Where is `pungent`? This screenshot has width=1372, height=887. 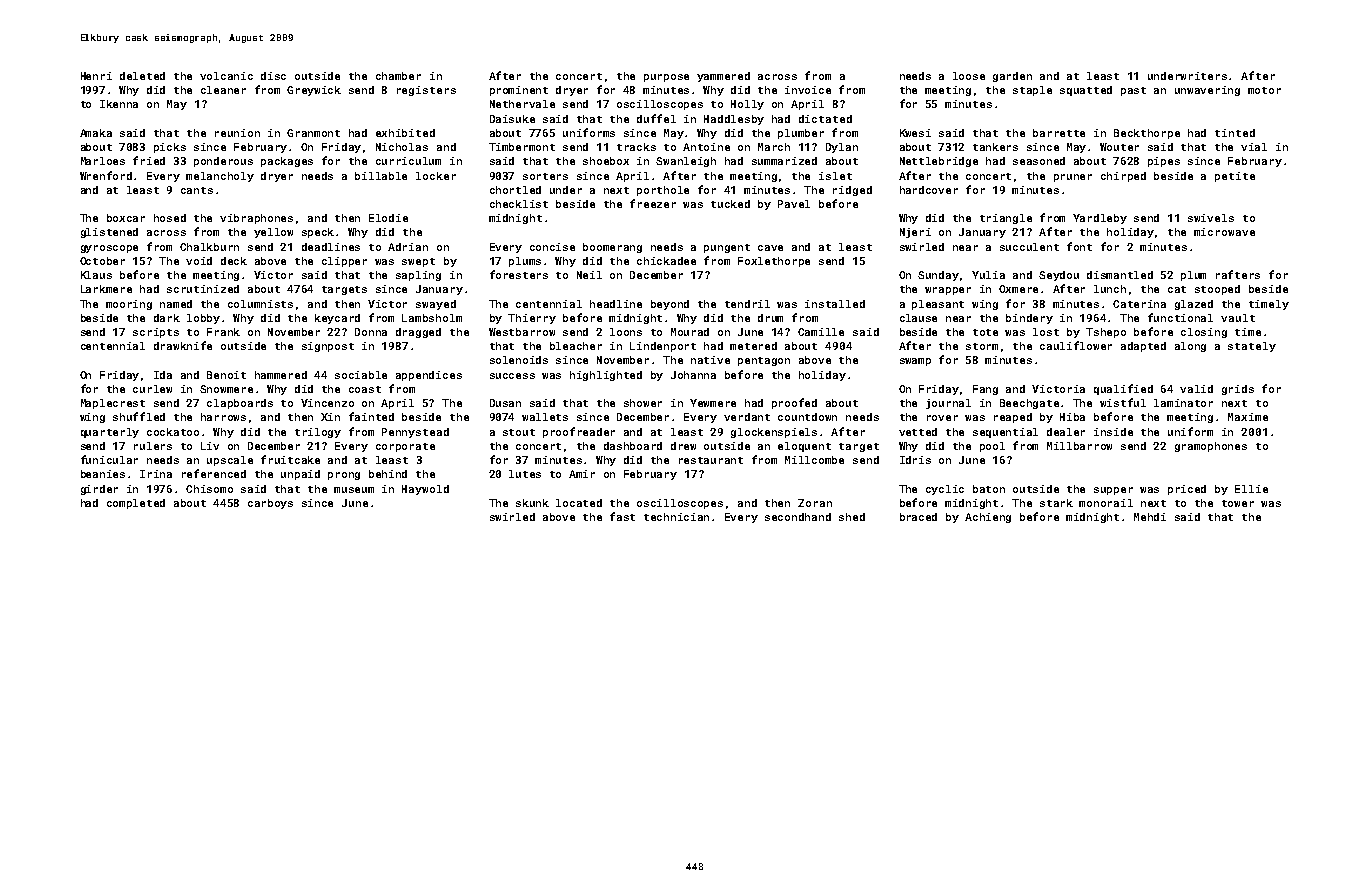 pungent is located at coordinates (727, 248).
